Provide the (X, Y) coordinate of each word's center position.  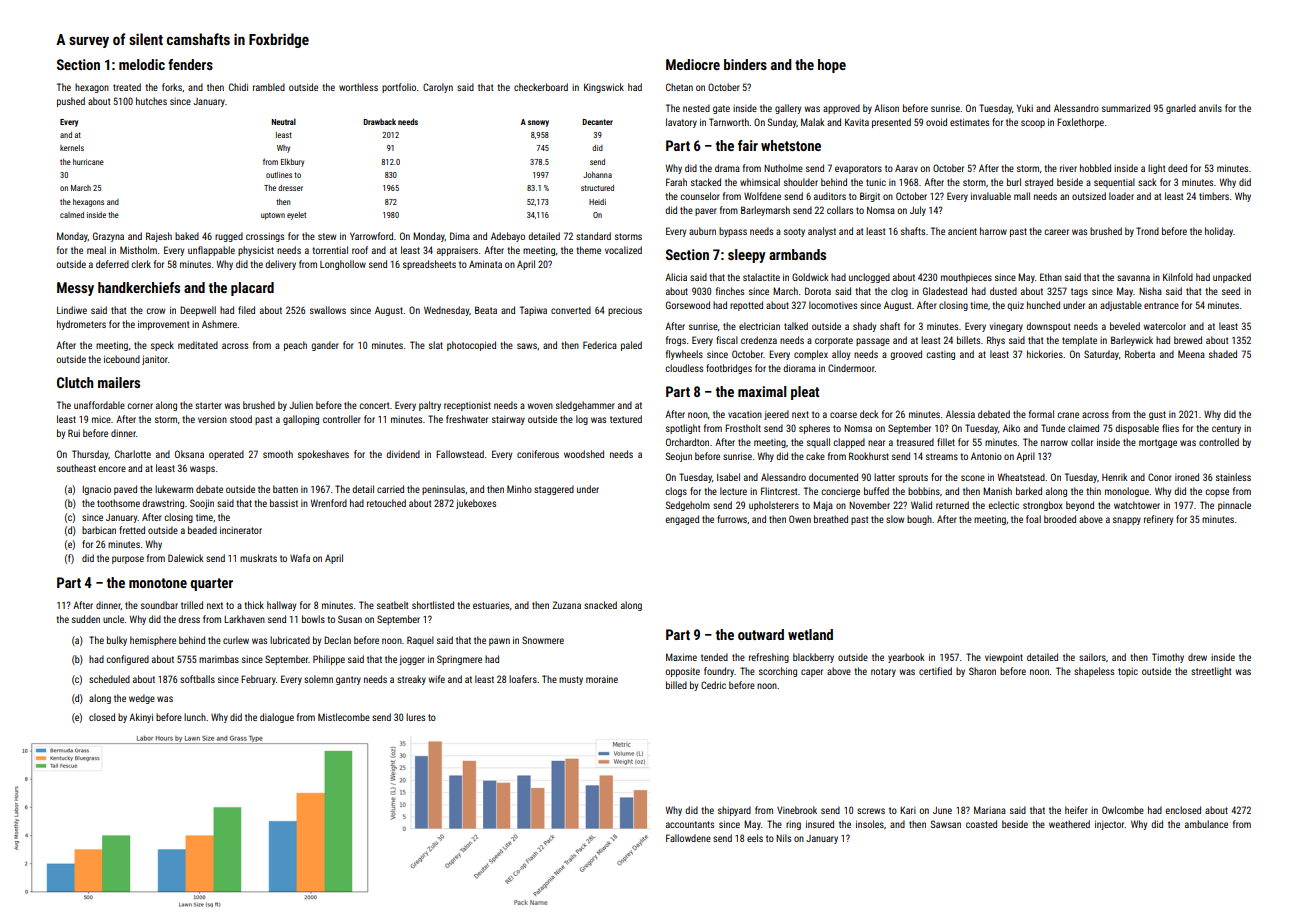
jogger (412, 660)
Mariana (990, 810)
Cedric (713, 685)
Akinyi (141, 718)
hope (832, 66)
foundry (719, 672)
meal (96, 250)
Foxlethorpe (1080, 123)
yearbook (906, 658)
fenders (190, 64)
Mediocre (693, 64)
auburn (702, 231)
